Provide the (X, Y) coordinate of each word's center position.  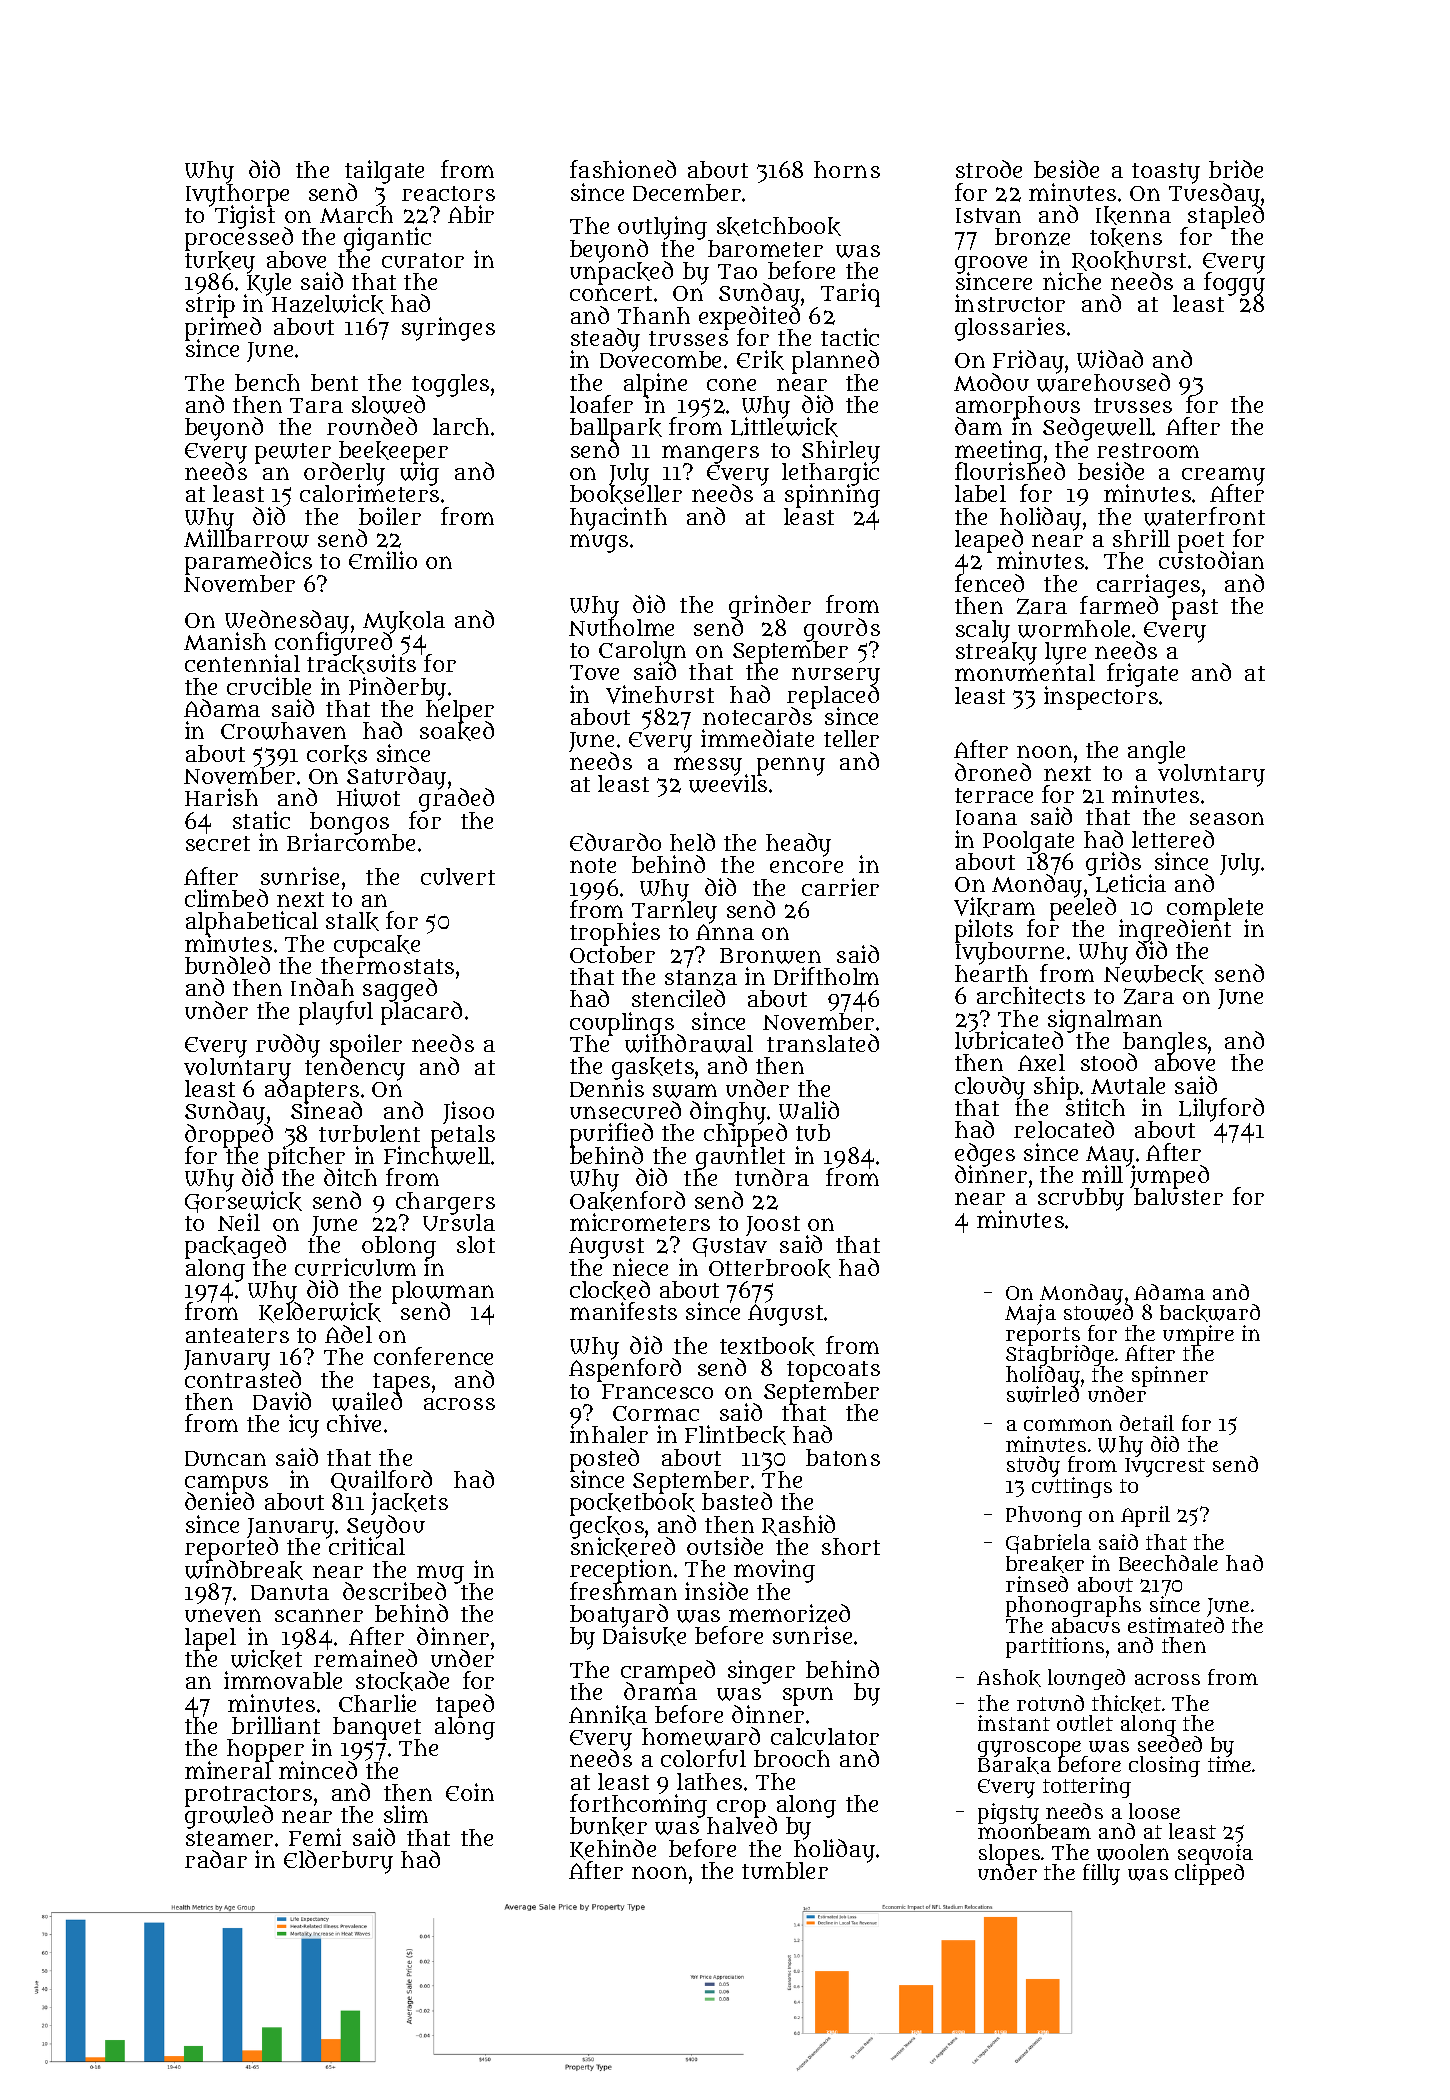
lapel (210, 1639)
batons (843, 1457)
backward (1210, 1313)
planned (835, 362)
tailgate (384, 172)
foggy (1234, 284)
